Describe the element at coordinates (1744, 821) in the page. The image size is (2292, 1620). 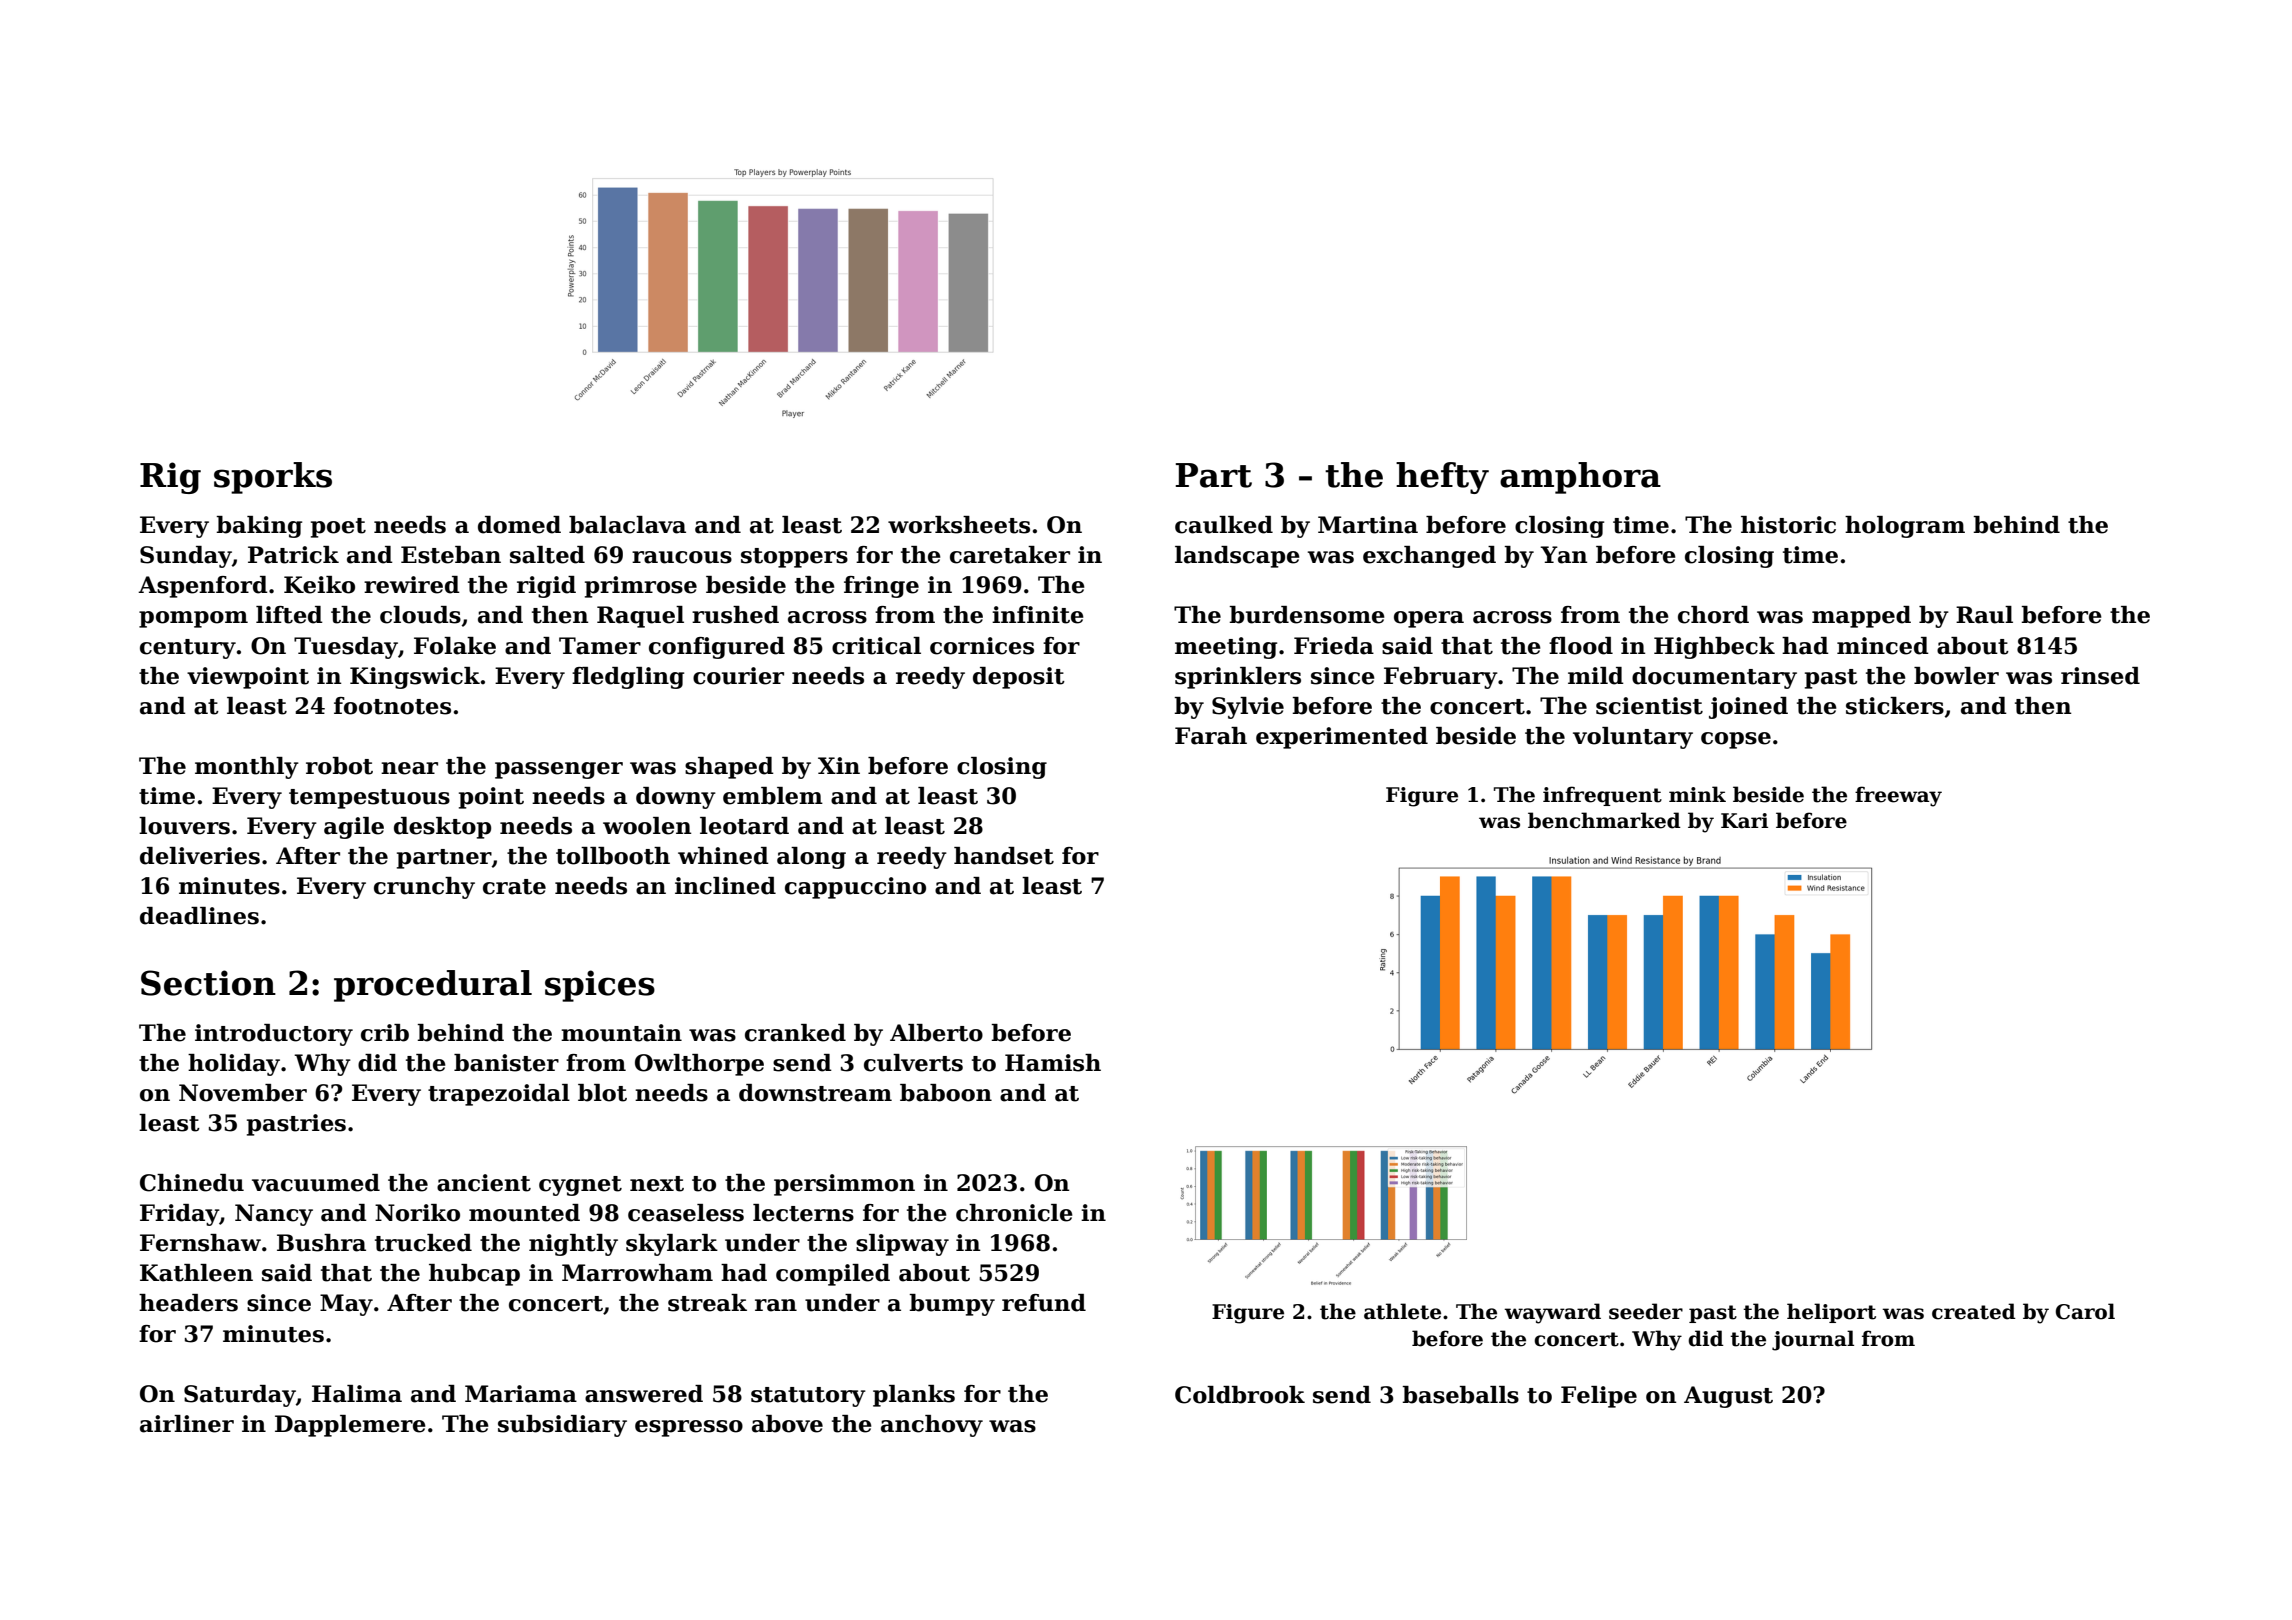
I see `Kari` at that location.
